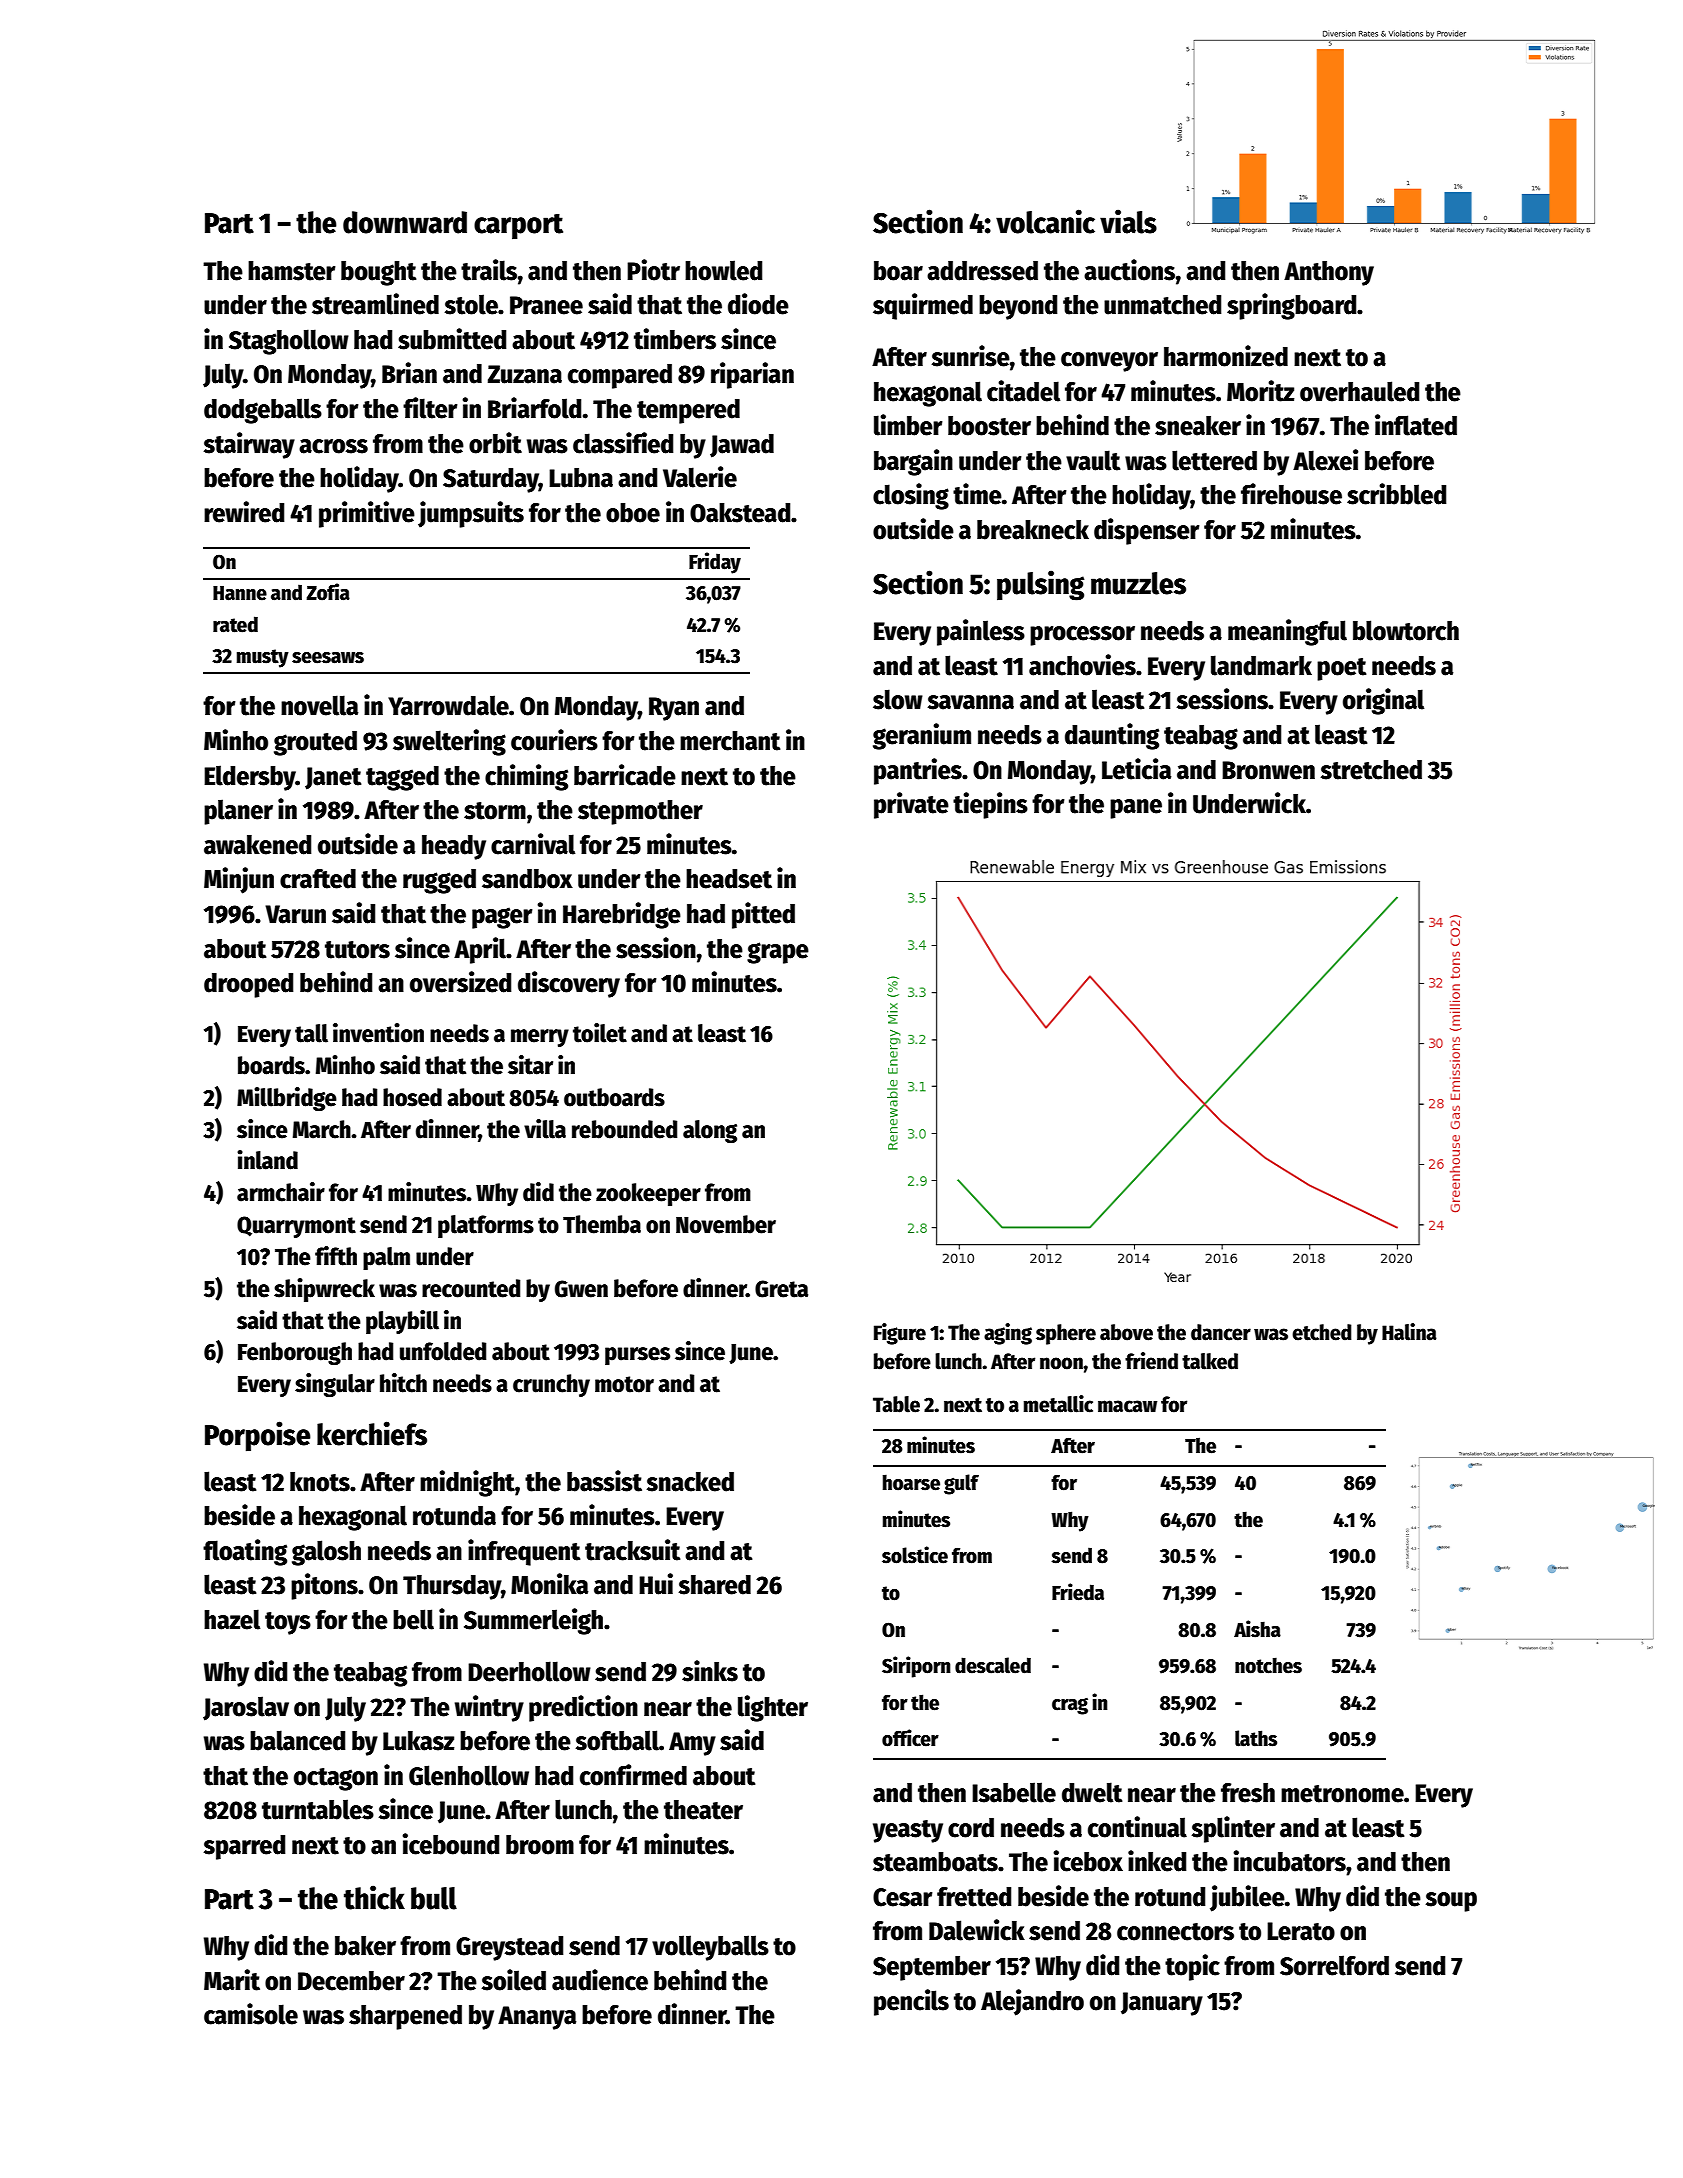  I want to click on Sorrelford, so click(1334, 1965).
